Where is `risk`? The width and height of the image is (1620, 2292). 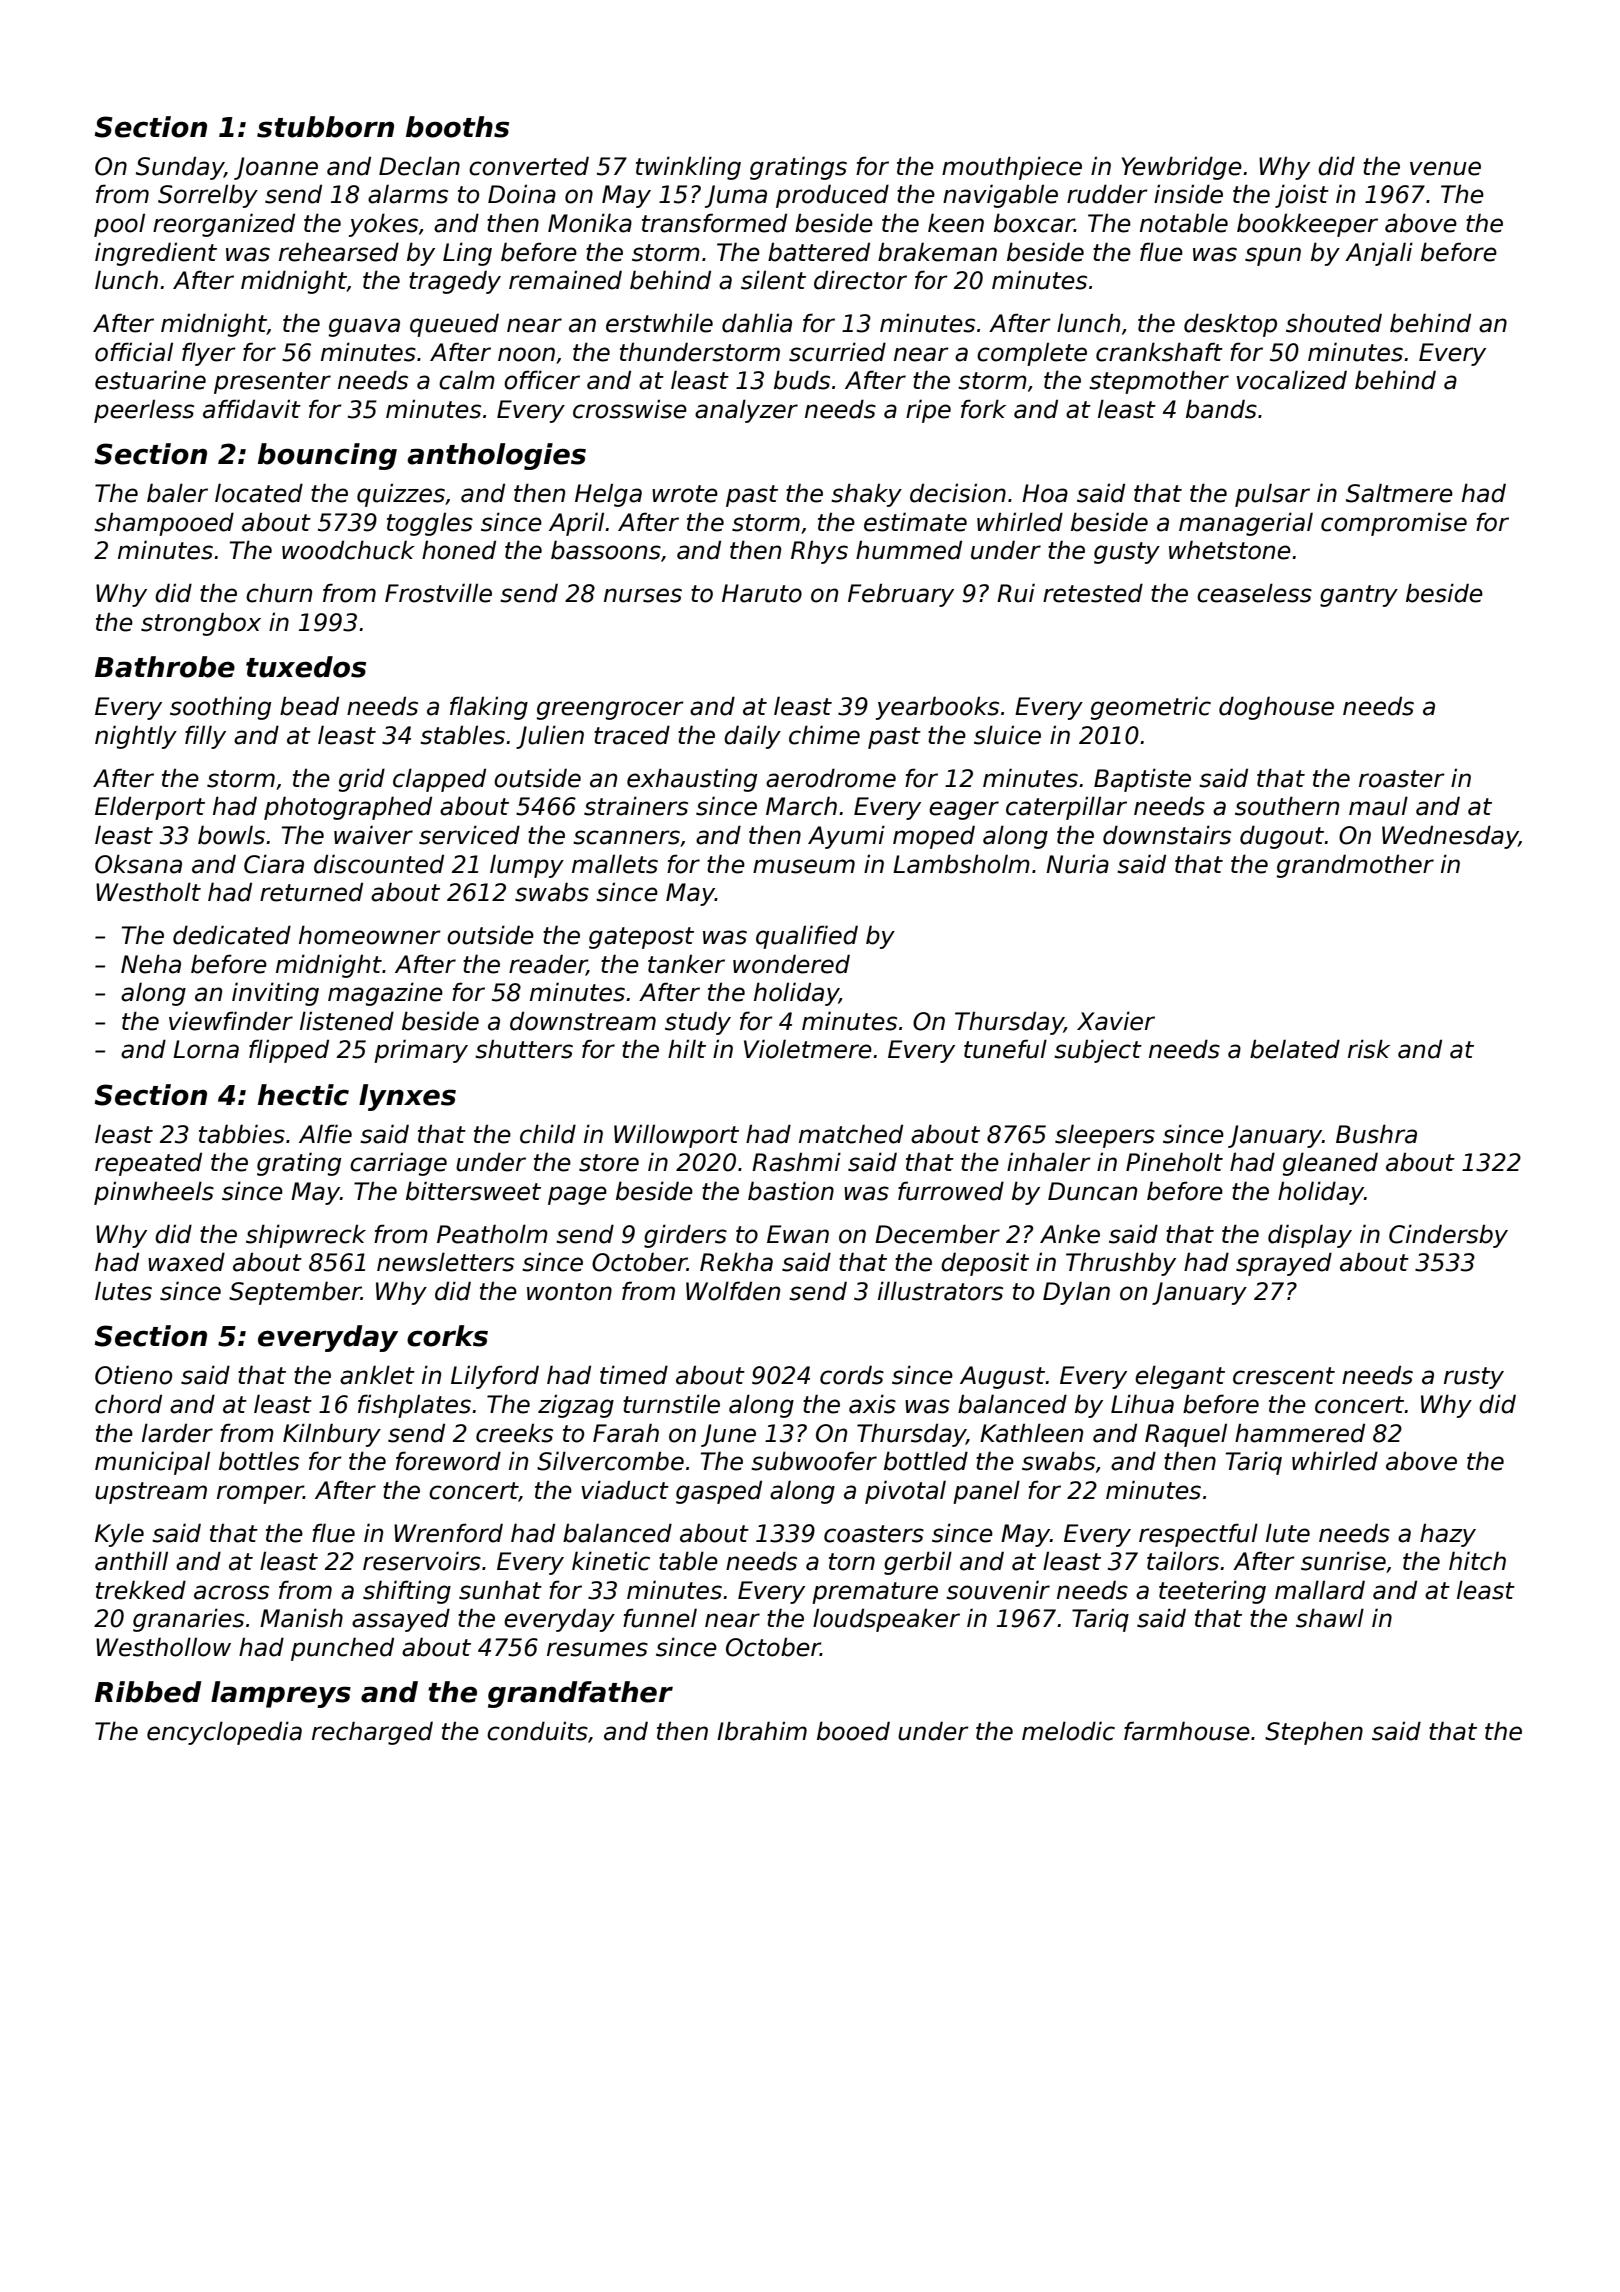
risk is located at coordinates (1369, 1049).
